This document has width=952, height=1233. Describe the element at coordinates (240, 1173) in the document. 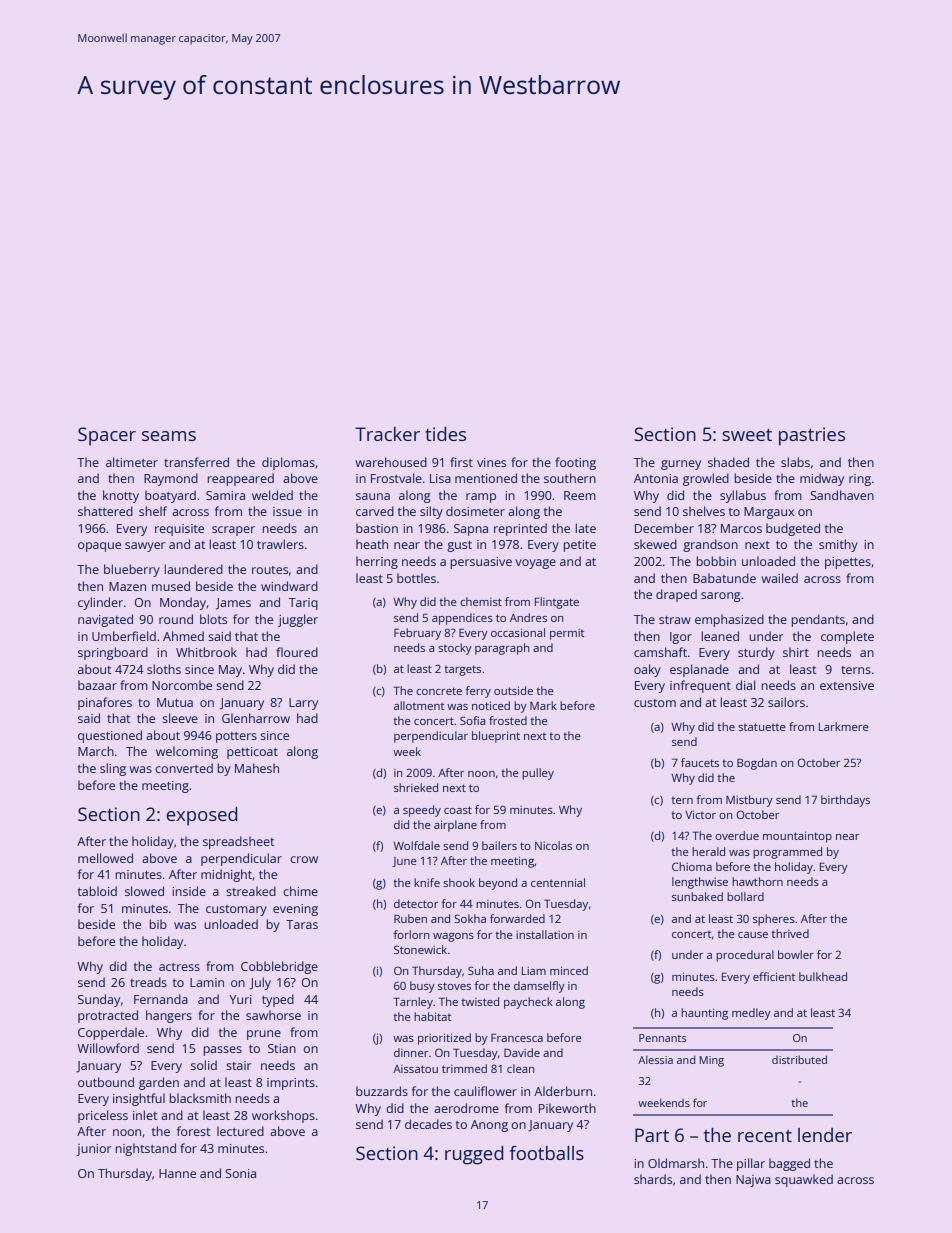

I see `Sonia` at that location.
